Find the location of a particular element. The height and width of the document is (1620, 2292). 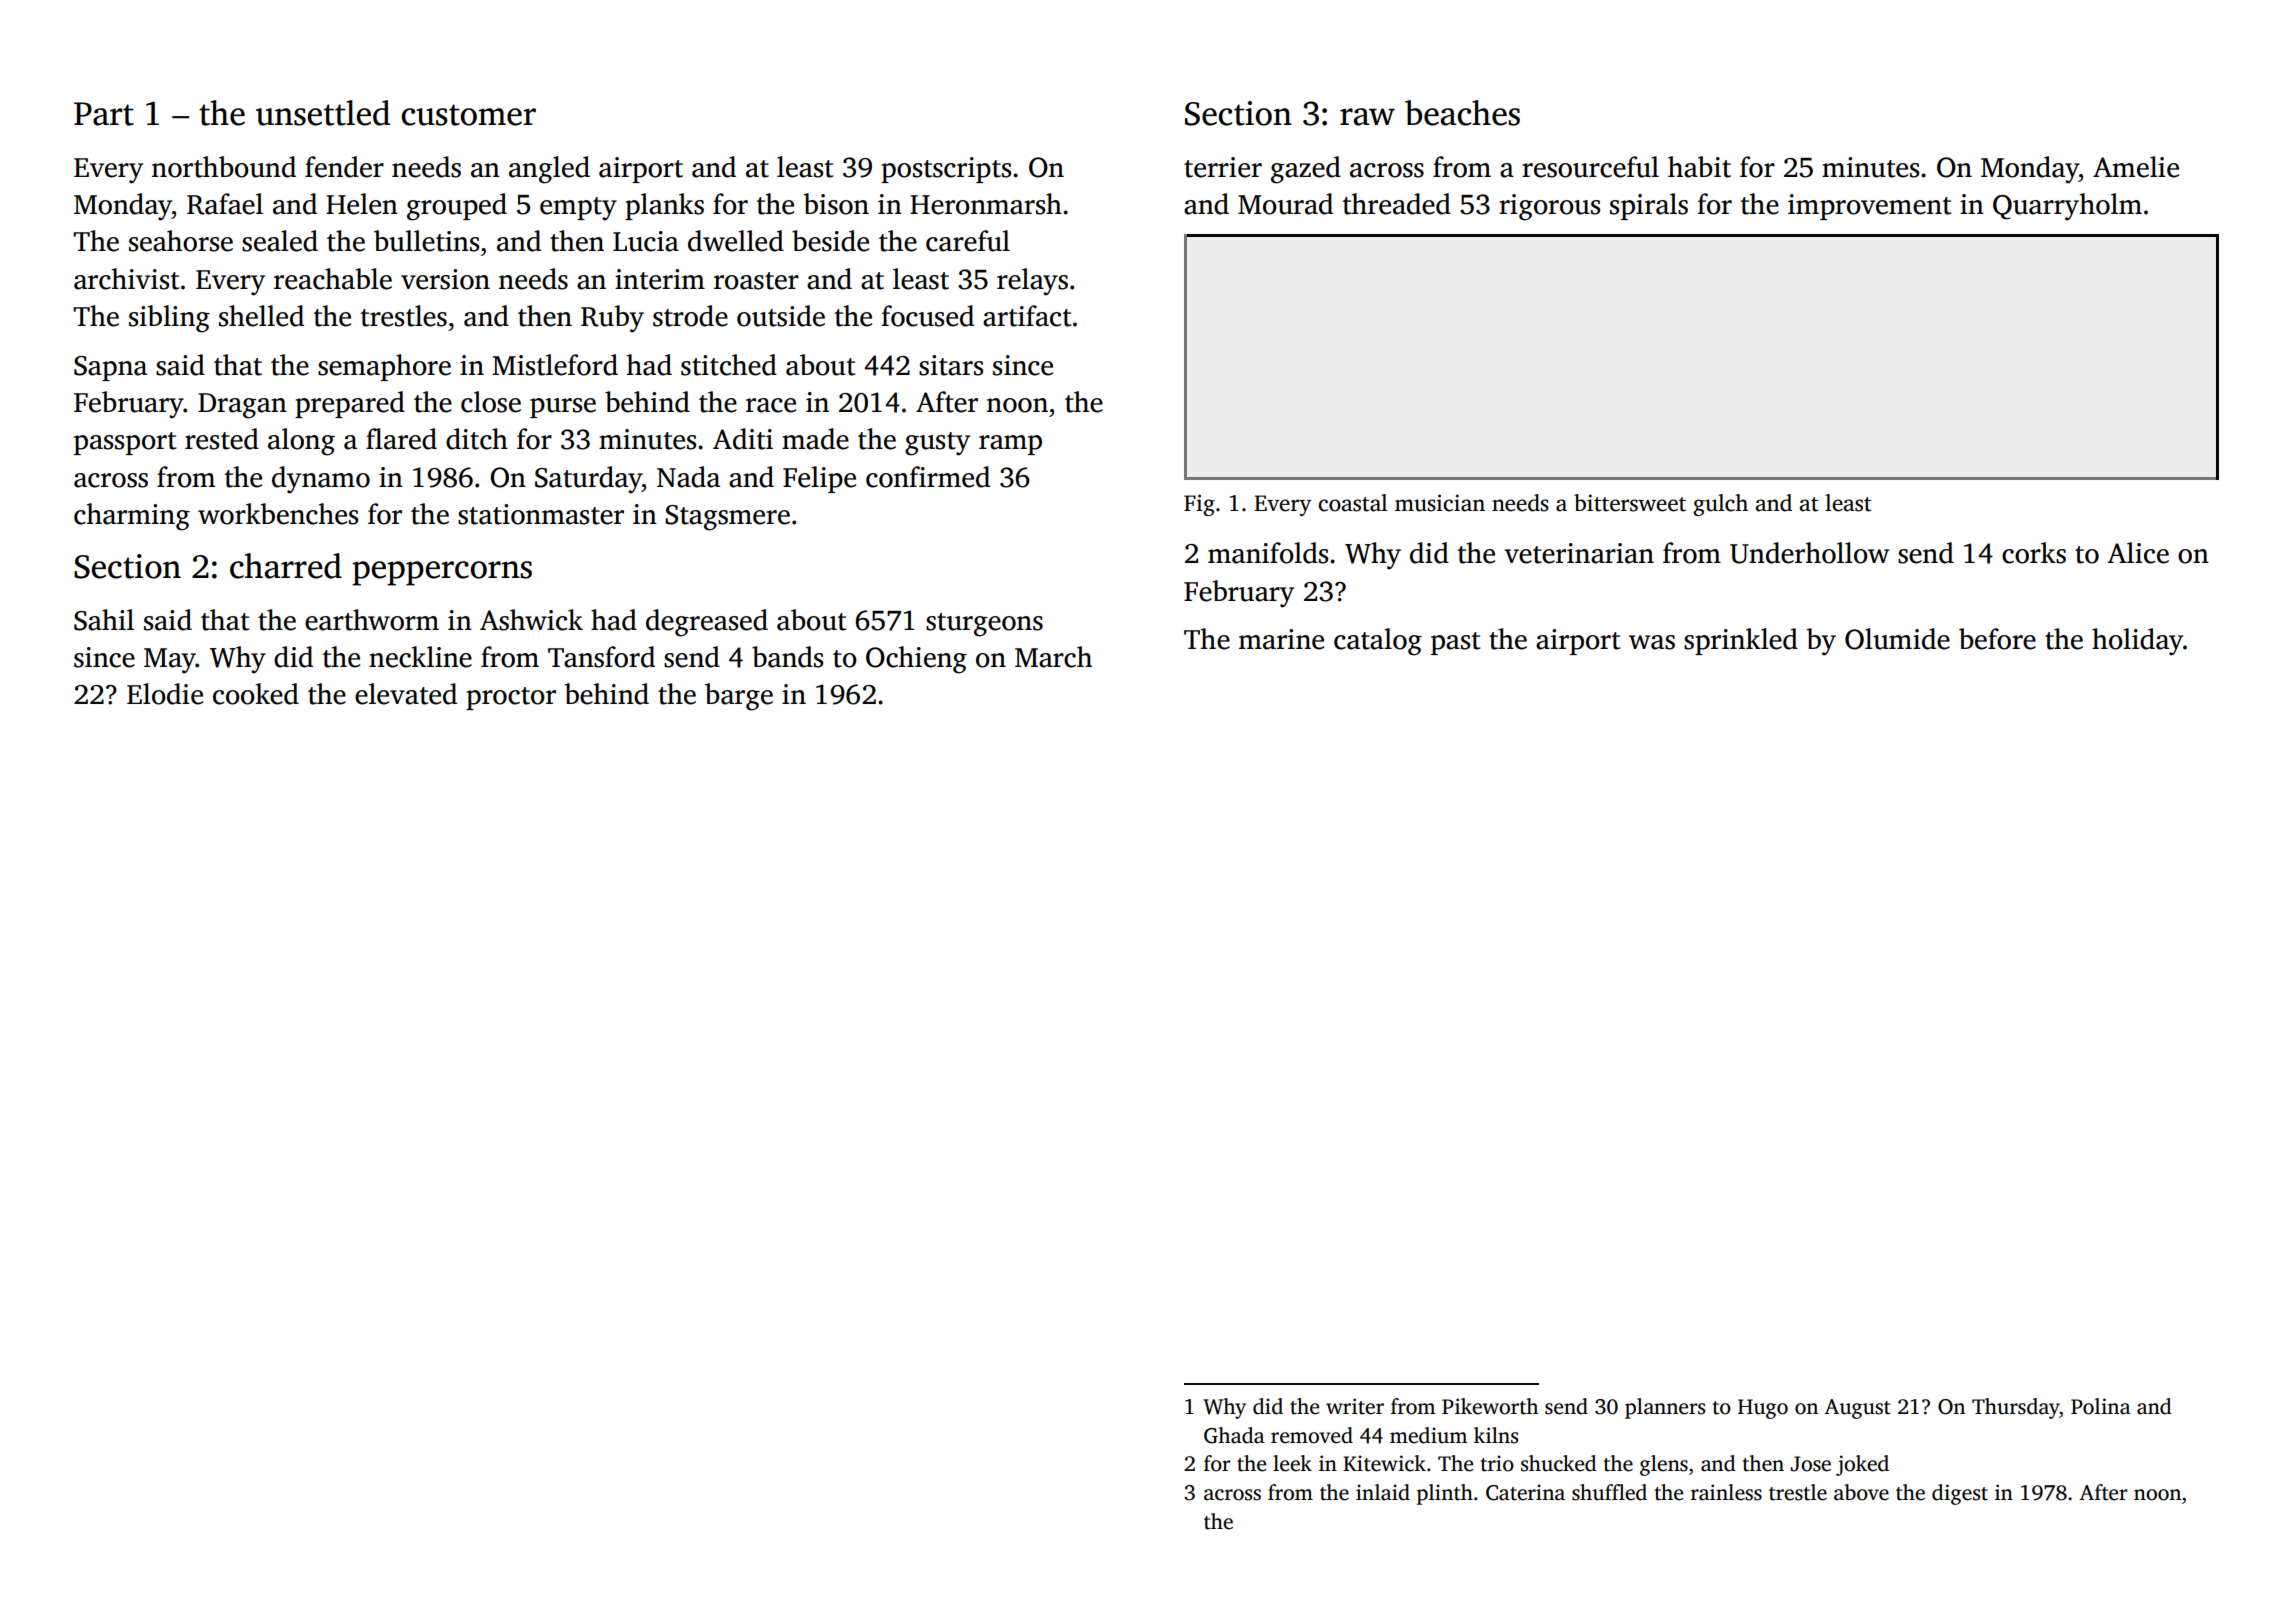

sprinkled is located at coordinates (1741, 641).
